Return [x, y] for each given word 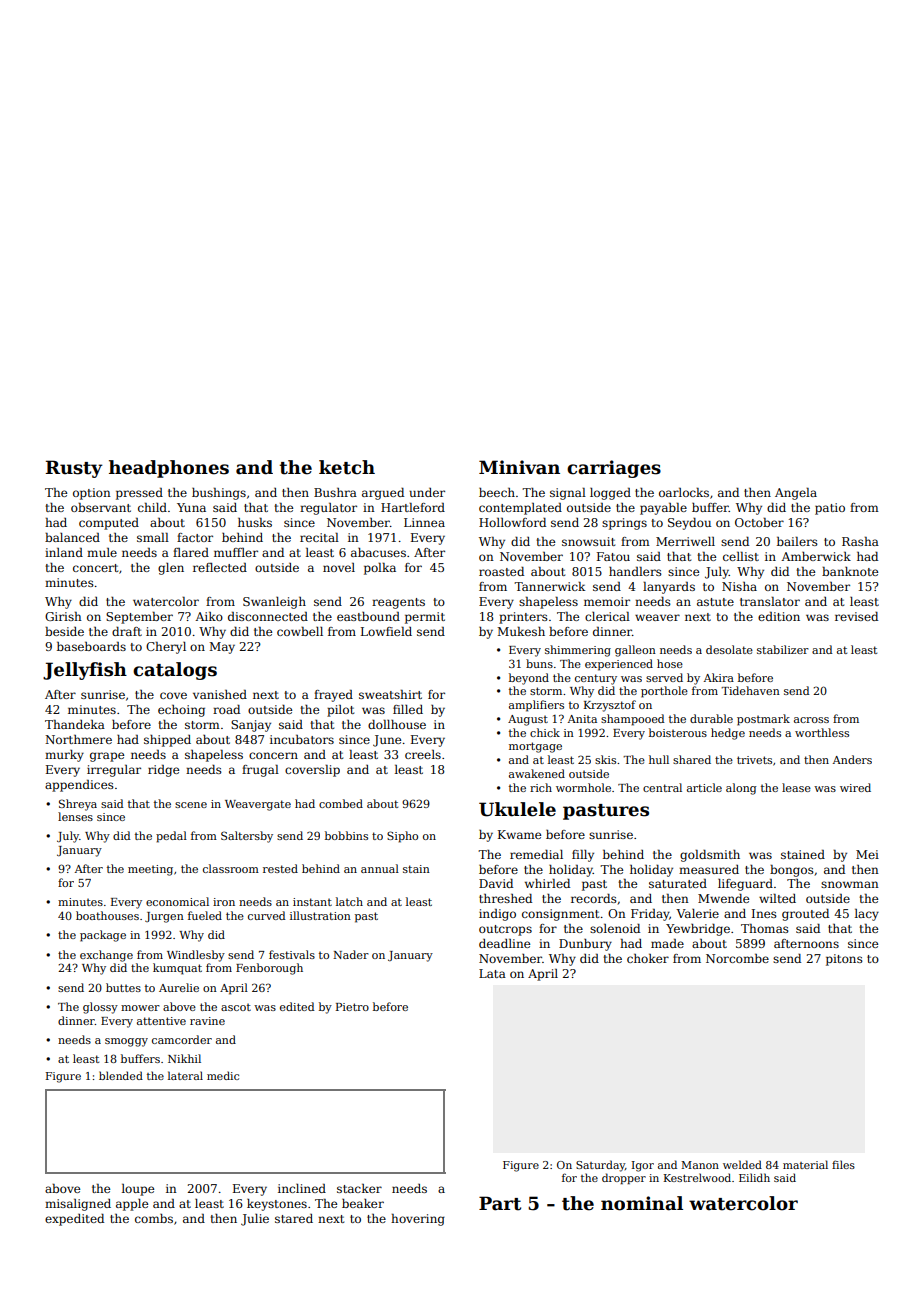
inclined [302, 1188]
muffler [236, 552]
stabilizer [783, 649]
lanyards [669, 588]
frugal [260, 771]
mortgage [535, 747]
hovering [418, 1220]
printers [523, 618]
